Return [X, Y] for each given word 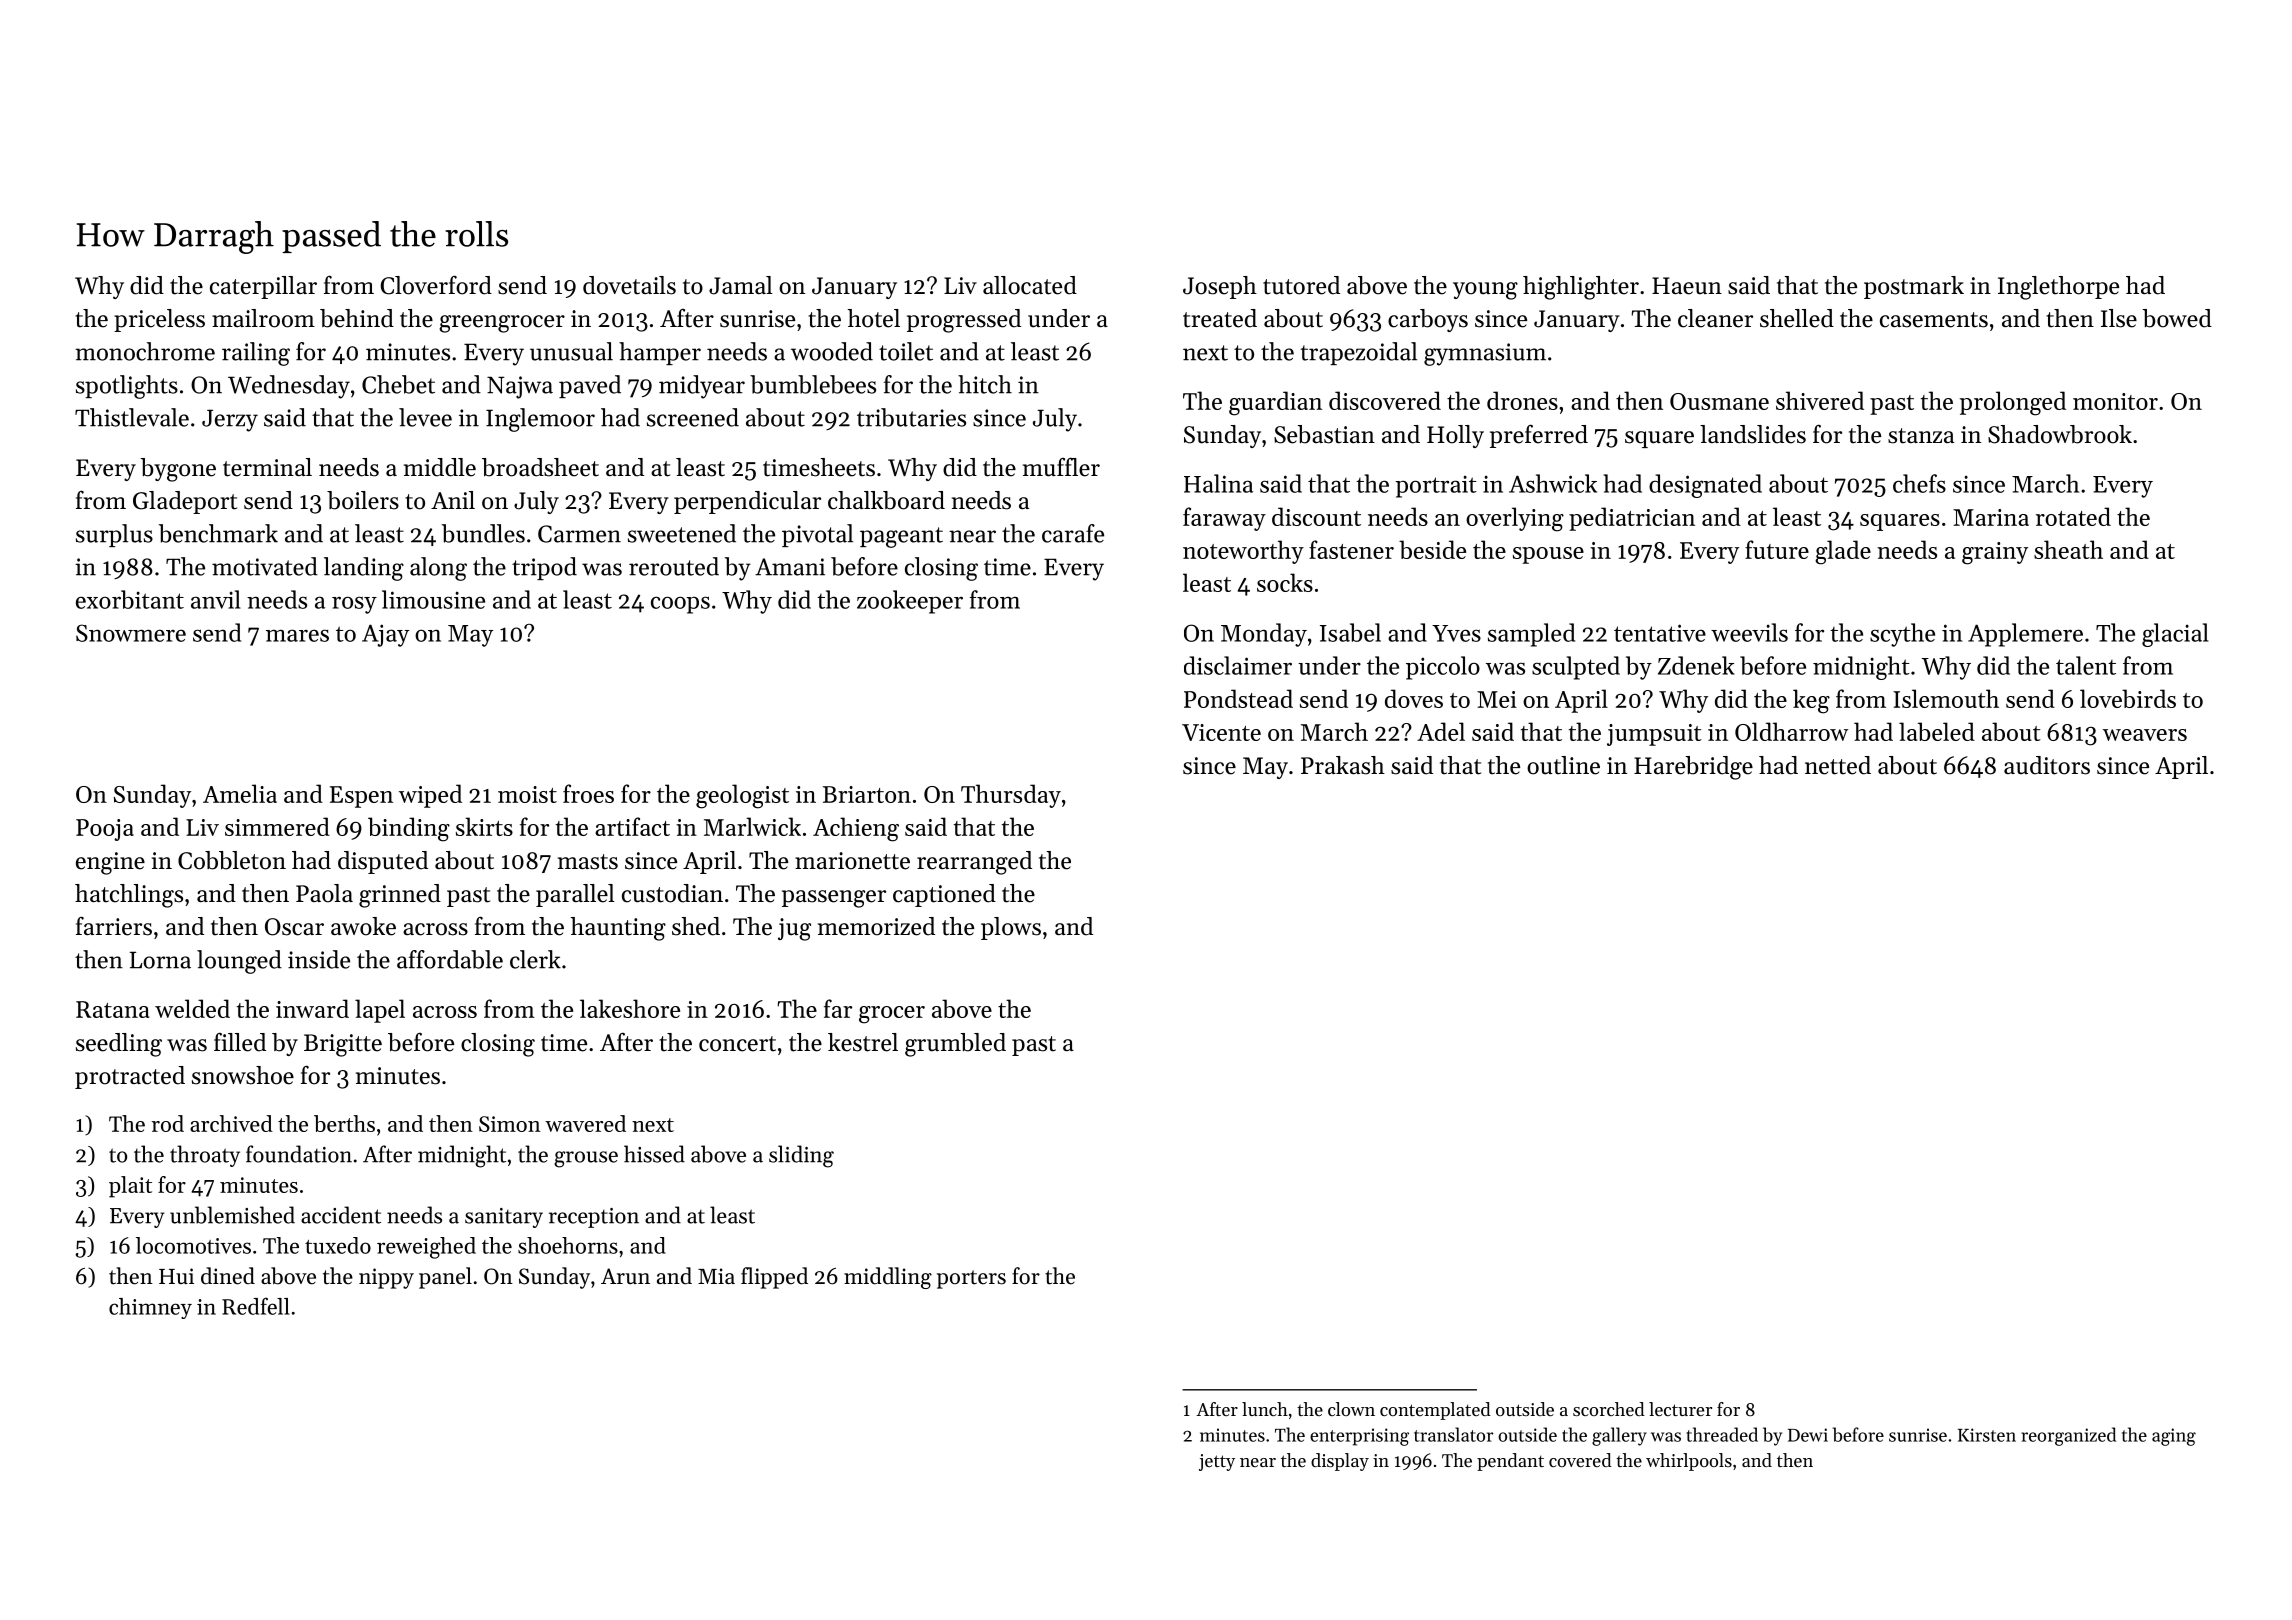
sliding [801, 1156]
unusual [571, 351]
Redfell [256, 1306]
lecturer [1680, 1409]
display [1340, 1462]
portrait [1436, 486]
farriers [114, 926]
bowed [2177, 318]
